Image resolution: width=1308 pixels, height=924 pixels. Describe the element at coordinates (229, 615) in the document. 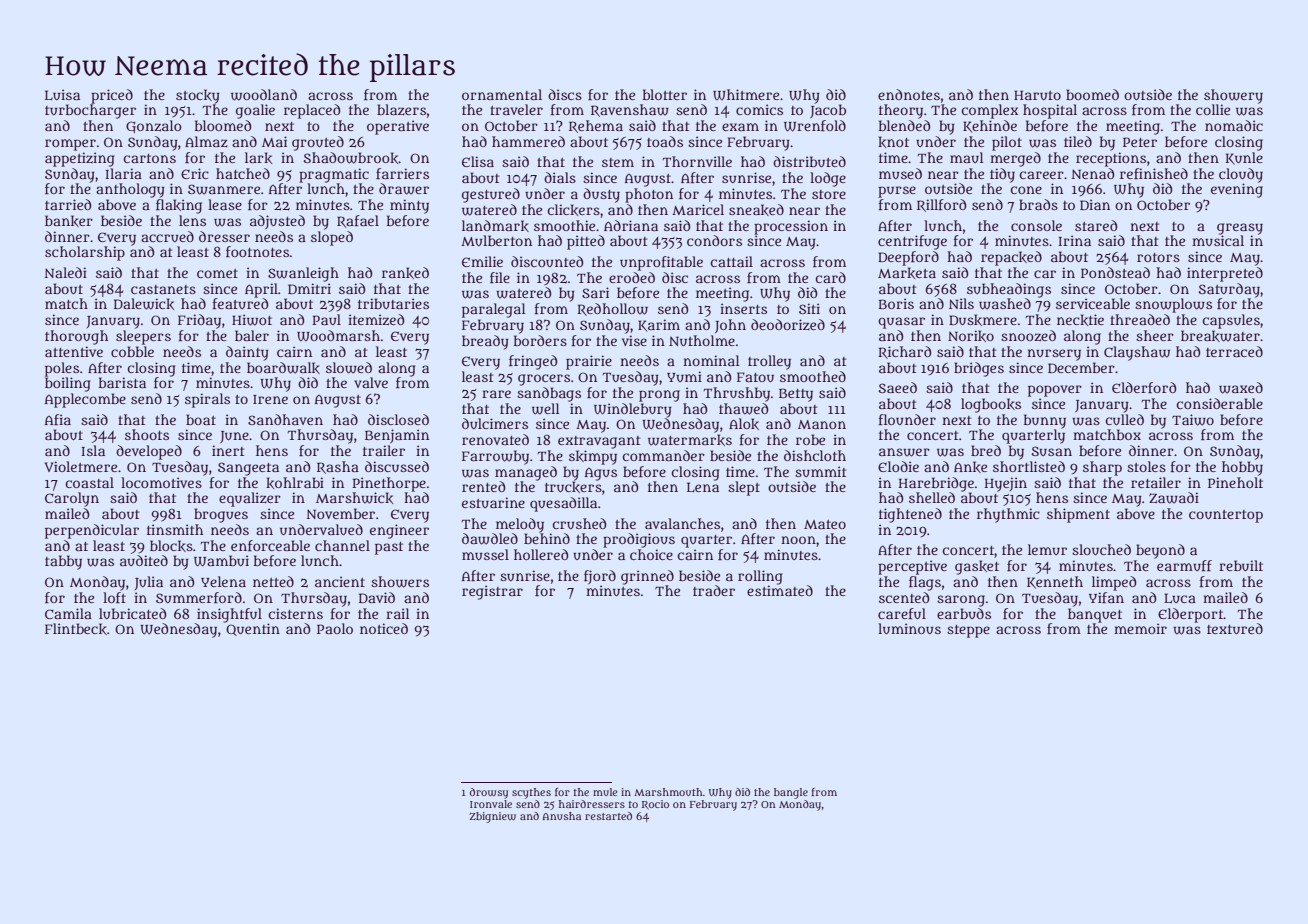

I see `insightful` at that location.
